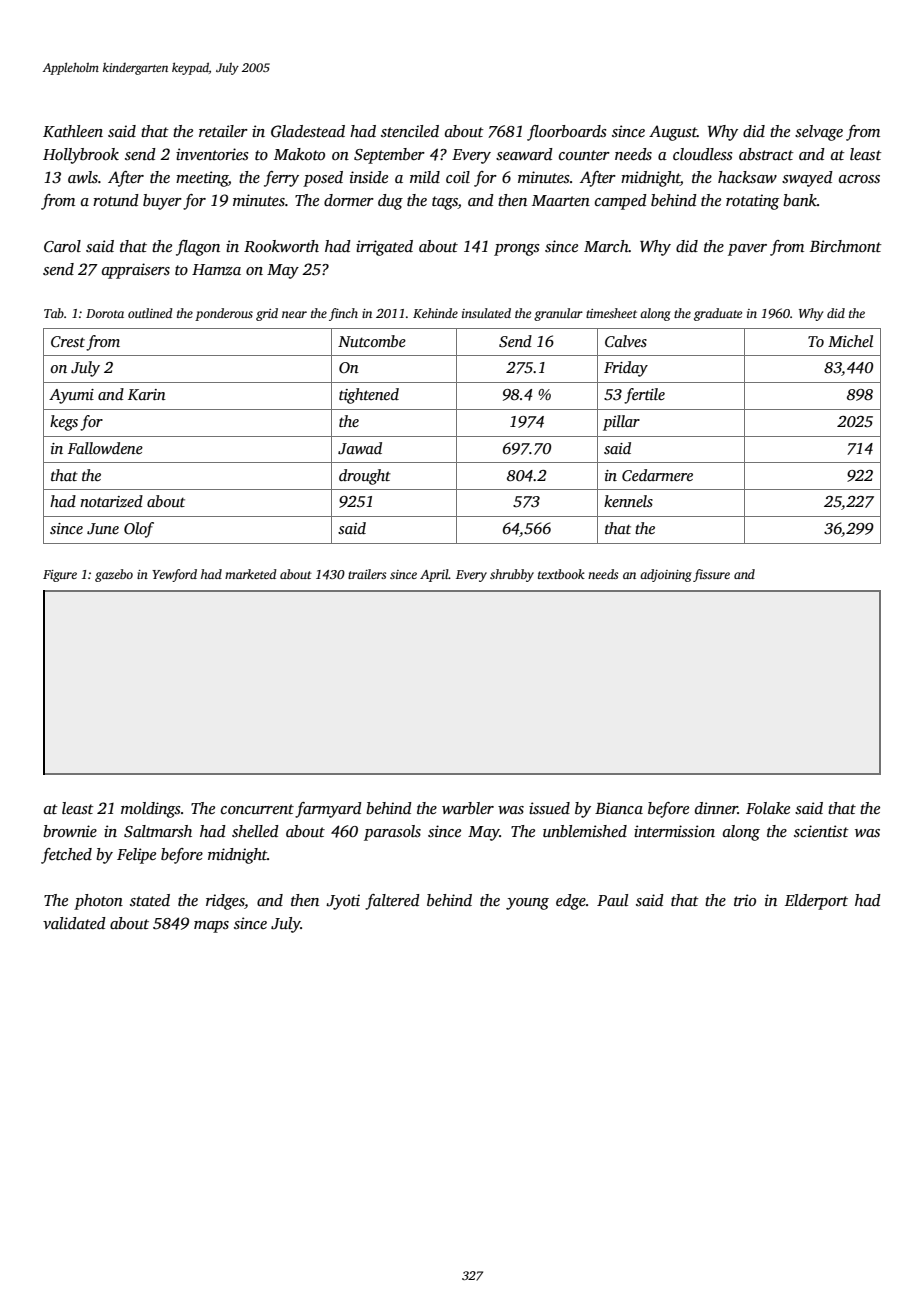 The width and height of the page is (924, 1308). I want to click on Crest, so click(68, 342).
